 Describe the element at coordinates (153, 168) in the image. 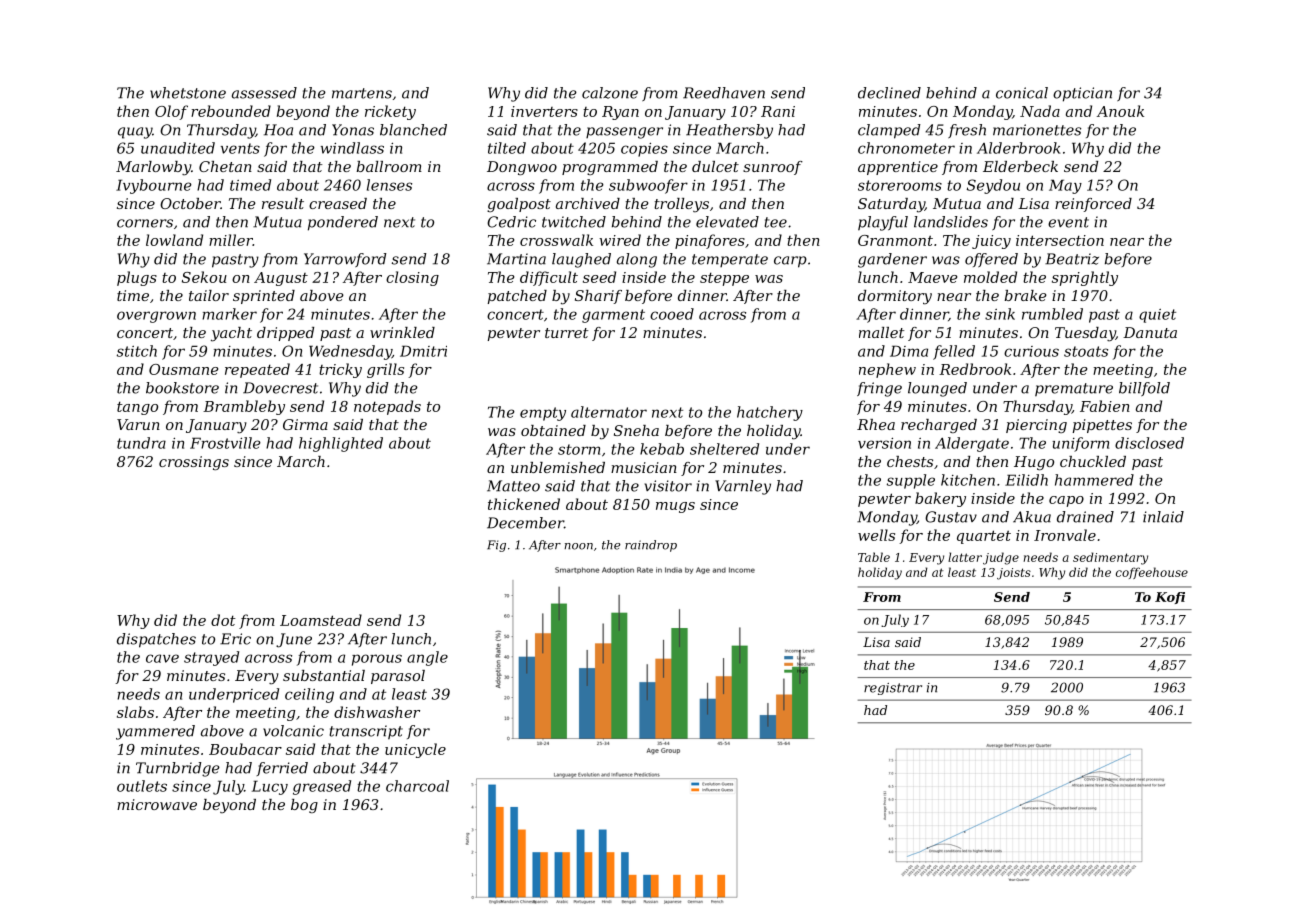

I see `Marlowby` at that location.
